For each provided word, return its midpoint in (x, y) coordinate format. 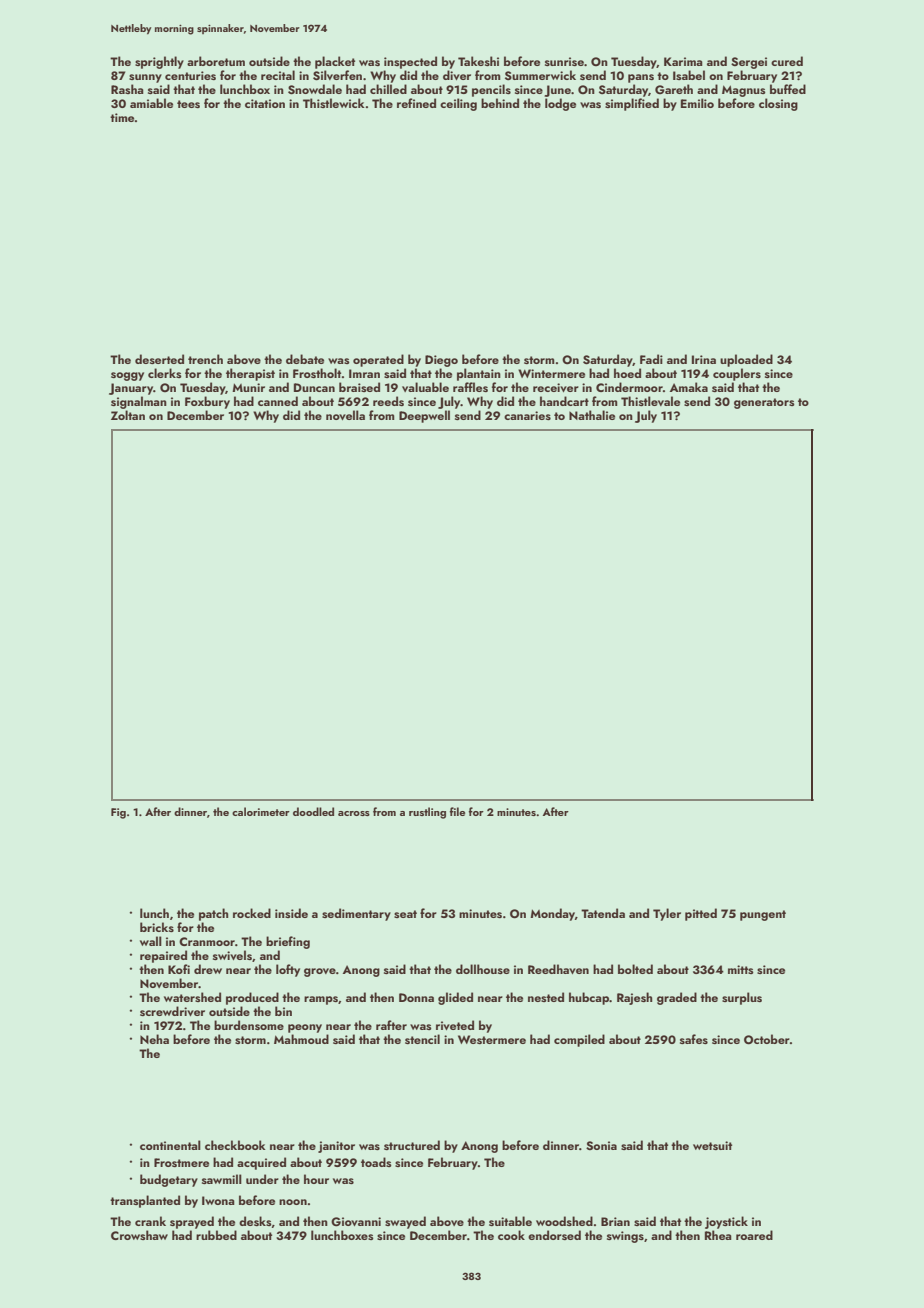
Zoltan (128, 415)
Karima (683, 61)
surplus (742, 998)
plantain (479, 374)
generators (764, 403)
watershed (192, 997)
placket (335, 62)
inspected (410, 62)
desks (255, 1221)
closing (778, 104)
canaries (527, 415)
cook (511, 1235)
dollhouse (483, 969)
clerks (165, 373)
